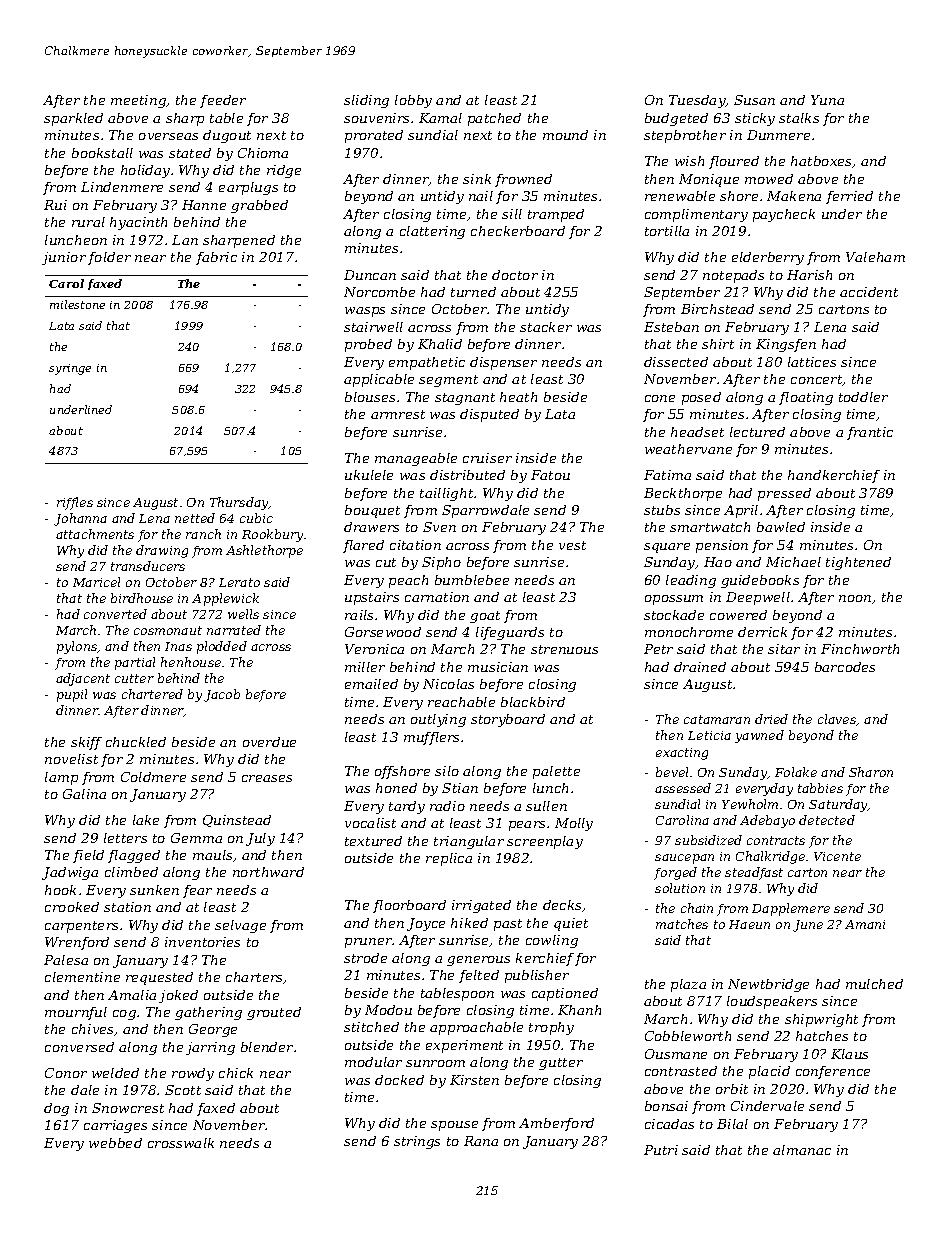 This image has height=1233, width=952. Describe the element at coordinates (267, 778) in the image. I see `creases` at that location.
